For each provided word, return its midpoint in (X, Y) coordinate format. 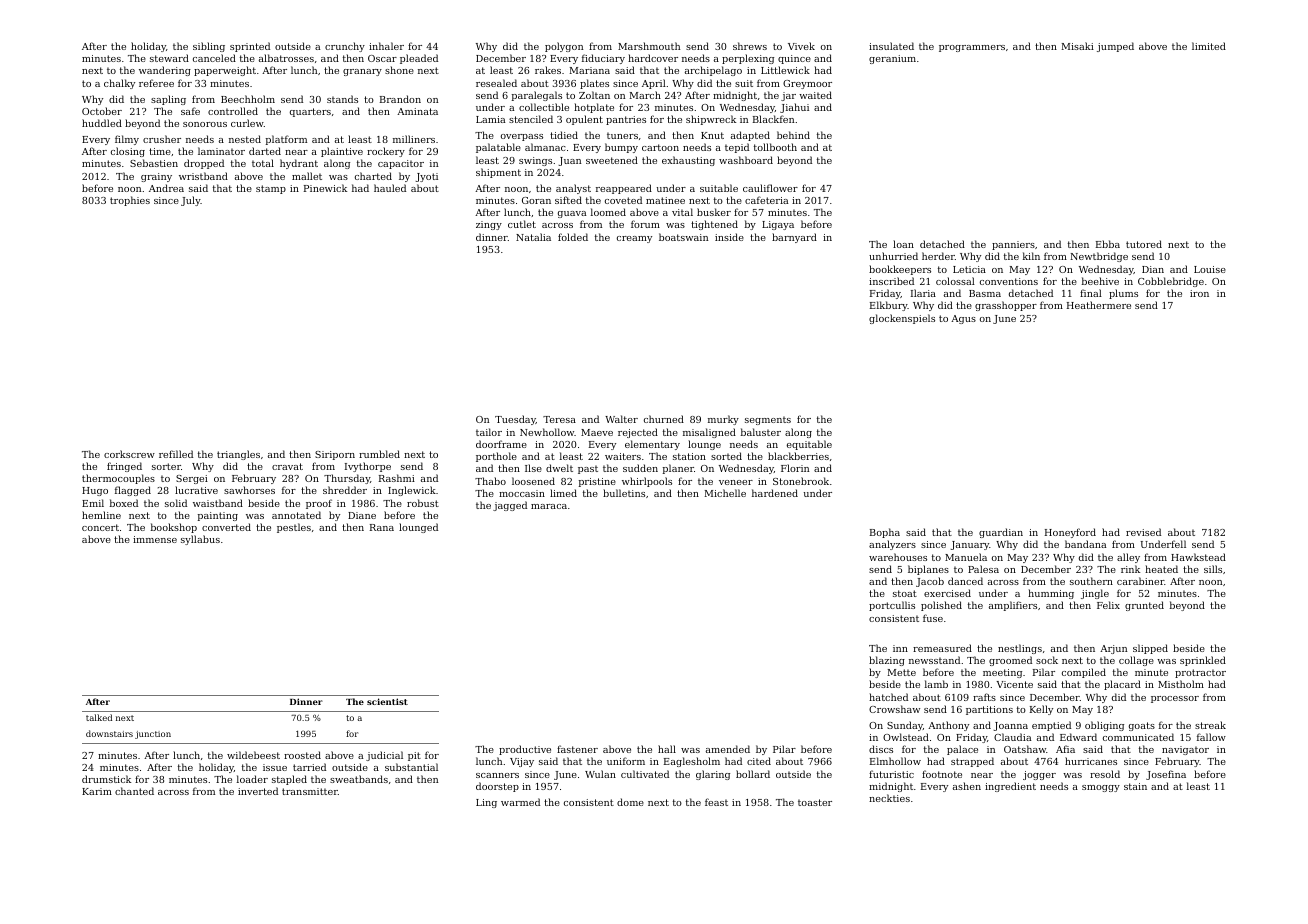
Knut (712, 135)
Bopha (885, 533)
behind (793, 135)
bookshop (174, 528)
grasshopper (1006, 306)
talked (99, 717)
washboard (746, 160)
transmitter (310, 791)
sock (1047, 660)
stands (342, 99)
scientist (387, 701)
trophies (130, 201)
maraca (549, 506)
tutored (1144, 244)
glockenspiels (902, 319)
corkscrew (129, 454)
